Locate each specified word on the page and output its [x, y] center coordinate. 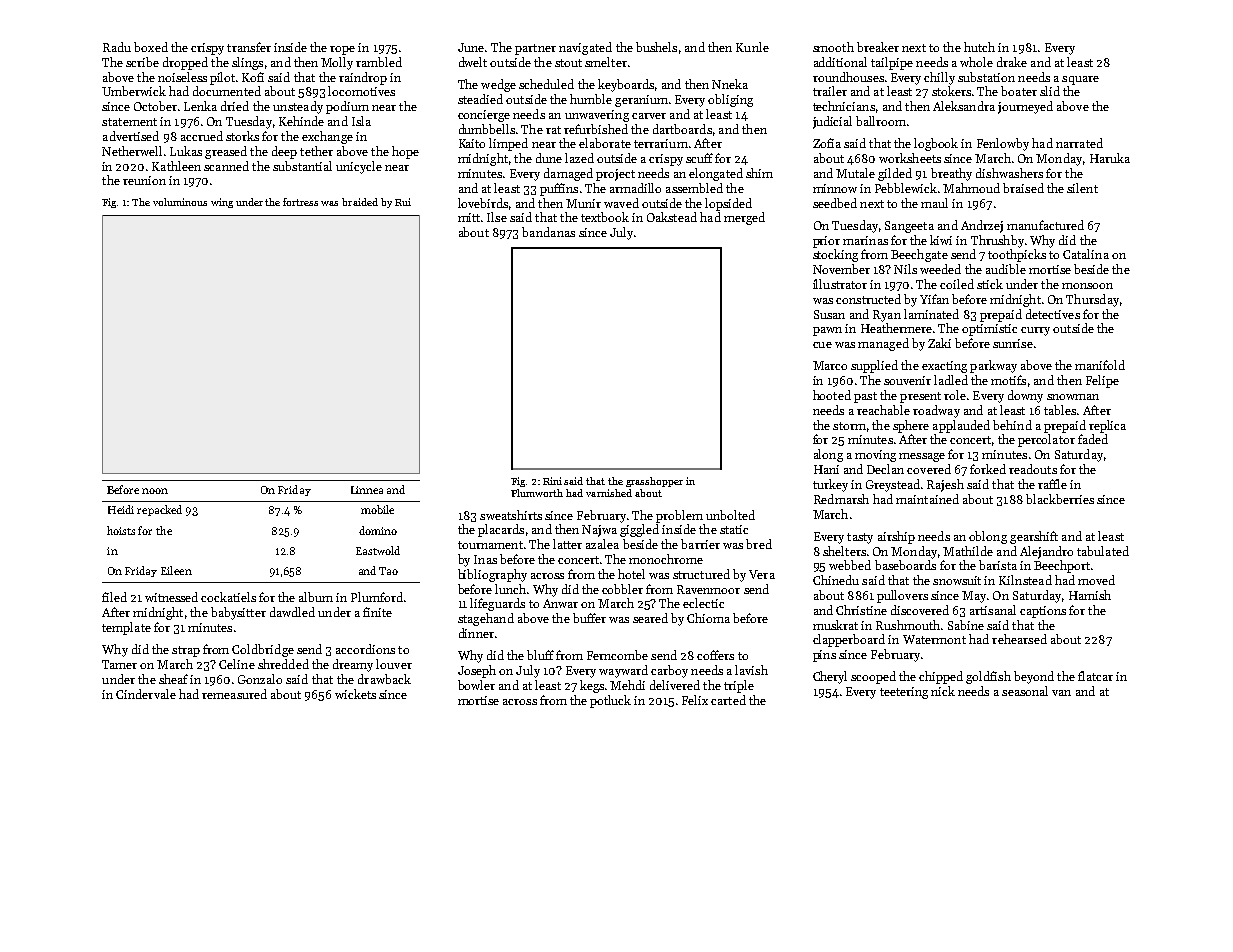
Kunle [752, 47]
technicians [844, 106]
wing [222, 203]
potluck [610, 701]
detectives [1053, 314]
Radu [117, 47]
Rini [552, 481]
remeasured [234, 694]
